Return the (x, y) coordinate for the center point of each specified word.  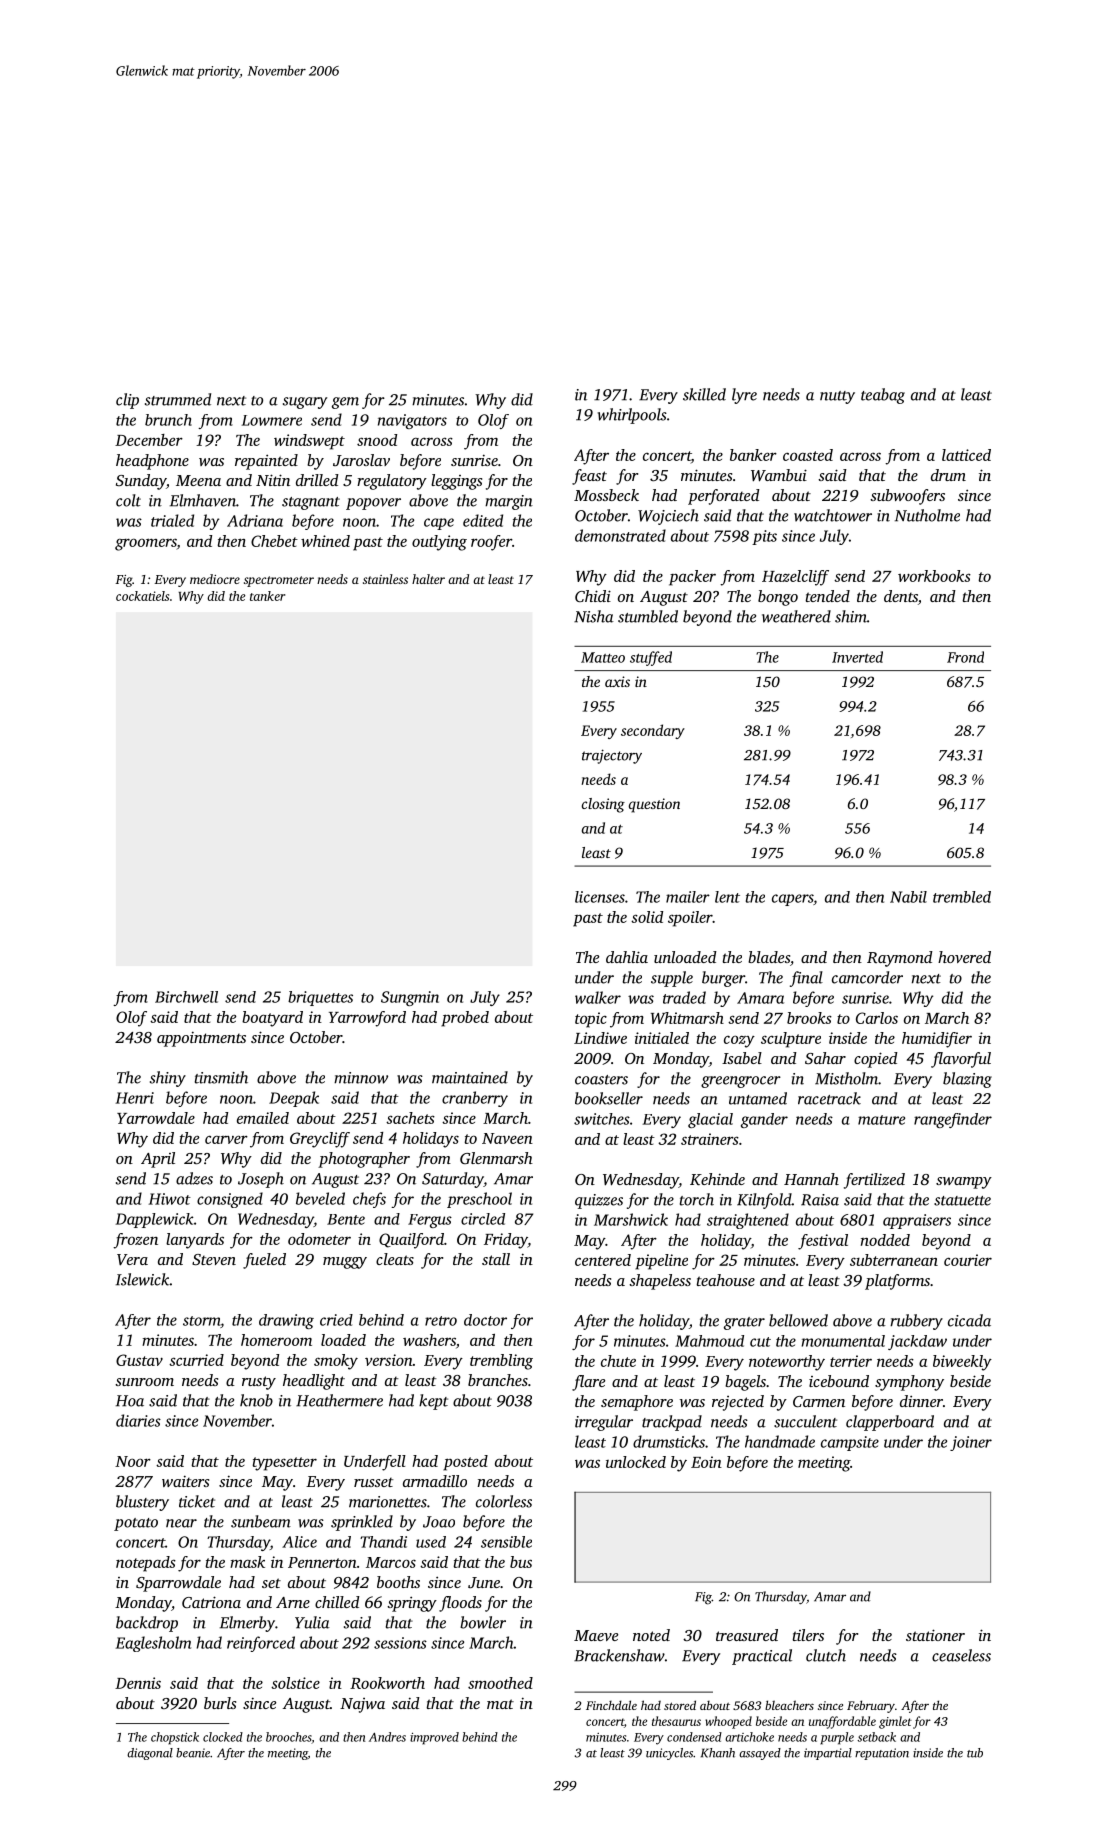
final (806, 979)
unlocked (636, 1462)
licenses (600, 897)
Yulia (312, 1622)
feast (589, 477)
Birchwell (186, 997)
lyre (744, 396)
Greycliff (320, 1140)
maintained (470, 1077)
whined (325, 541)
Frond (965, 657)
